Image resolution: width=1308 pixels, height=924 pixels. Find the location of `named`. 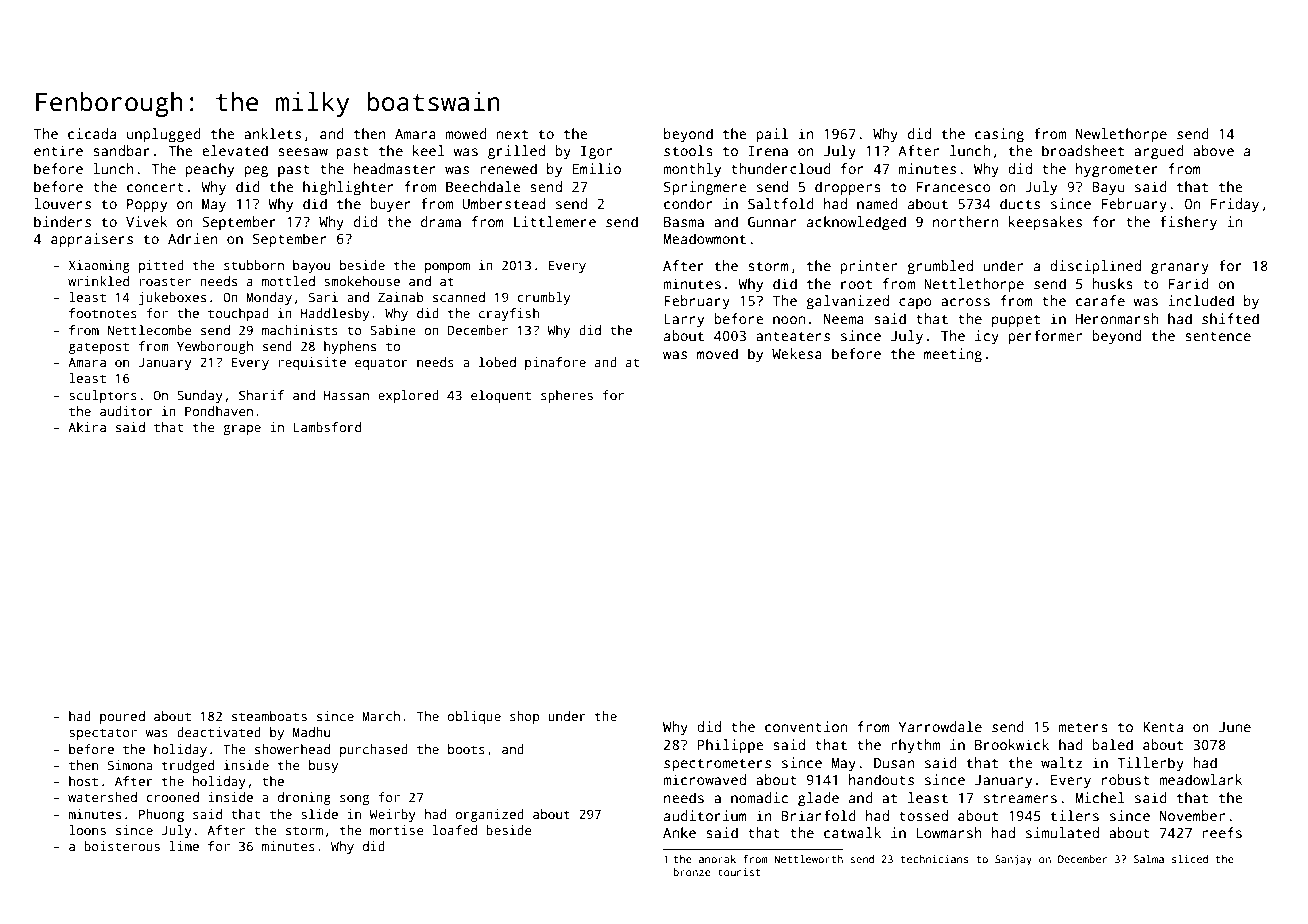

named is located at coordinates (877, 203).
